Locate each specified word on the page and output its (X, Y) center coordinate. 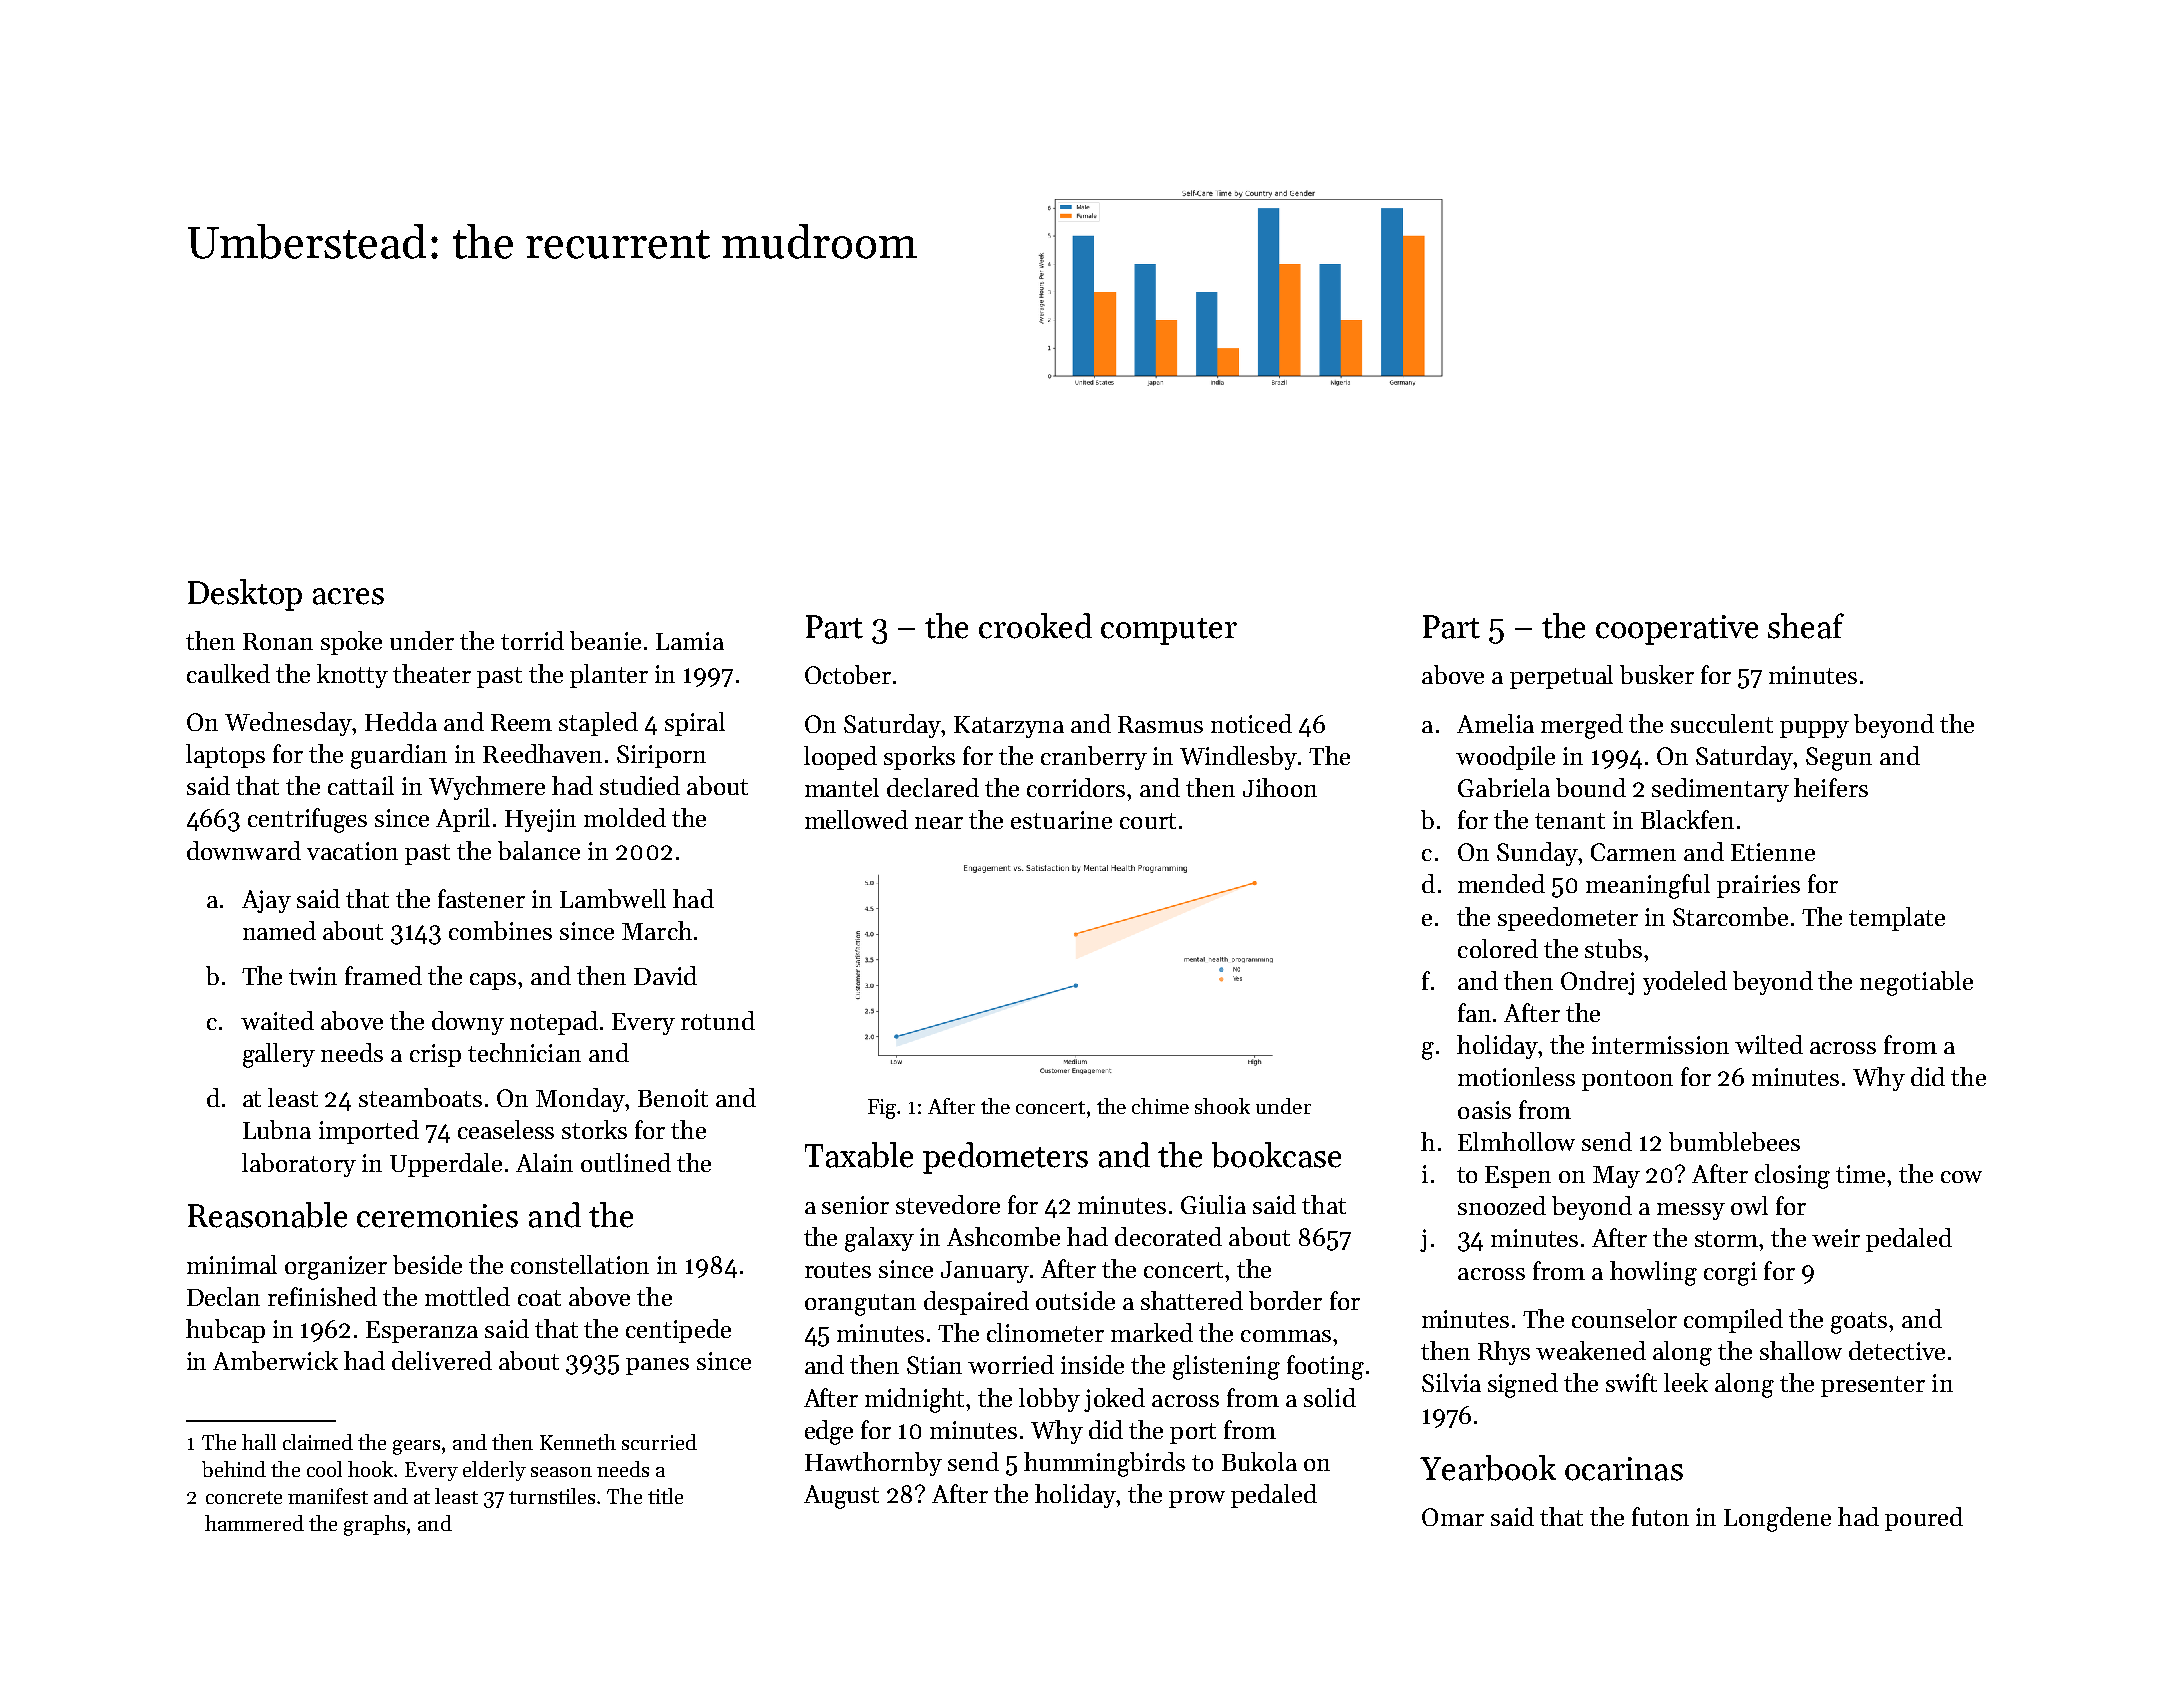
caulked (228, 673)
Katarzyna (1009, 727)
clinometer (1045, 1332)
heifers (1831, 787)
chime (1160, 1106)
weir (1836, 1238)
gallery (279, 1055)
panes (657, 1366)
